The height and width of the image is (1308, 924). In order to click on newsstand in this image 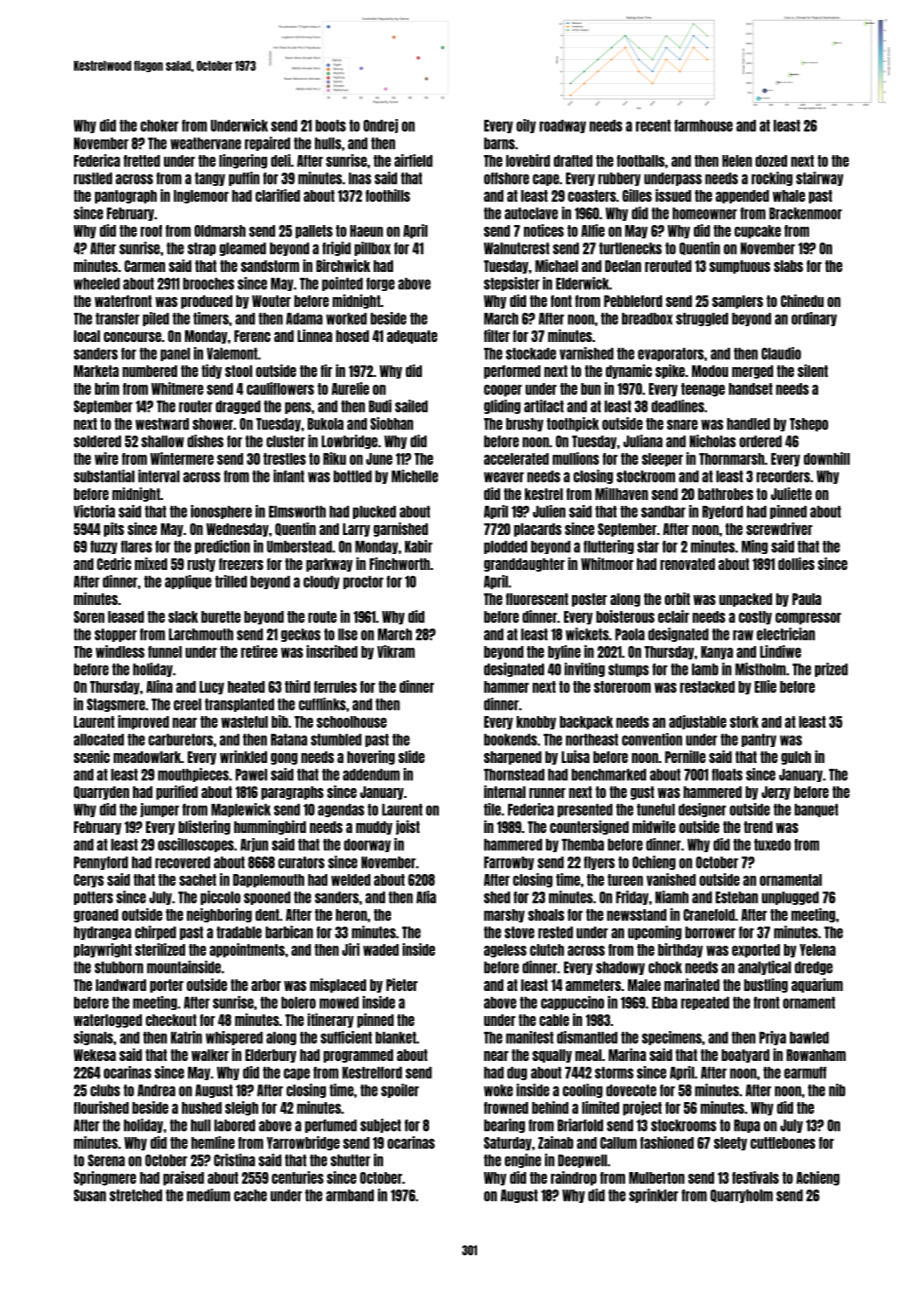, I will do `click(637, 915)`.
